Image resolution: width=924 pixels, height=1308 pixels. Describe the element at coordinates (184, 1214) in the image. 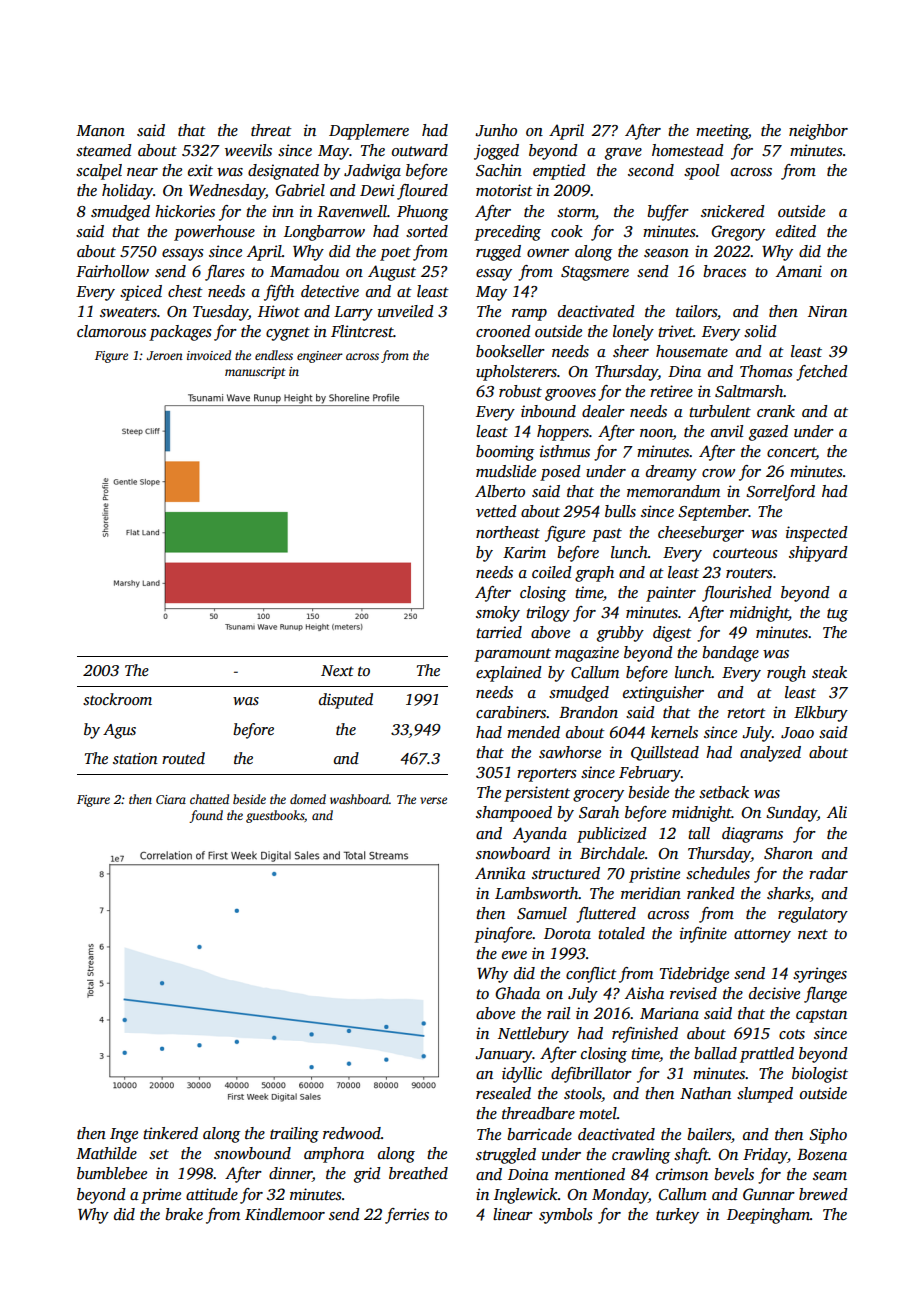

I see `brake` at that location.
